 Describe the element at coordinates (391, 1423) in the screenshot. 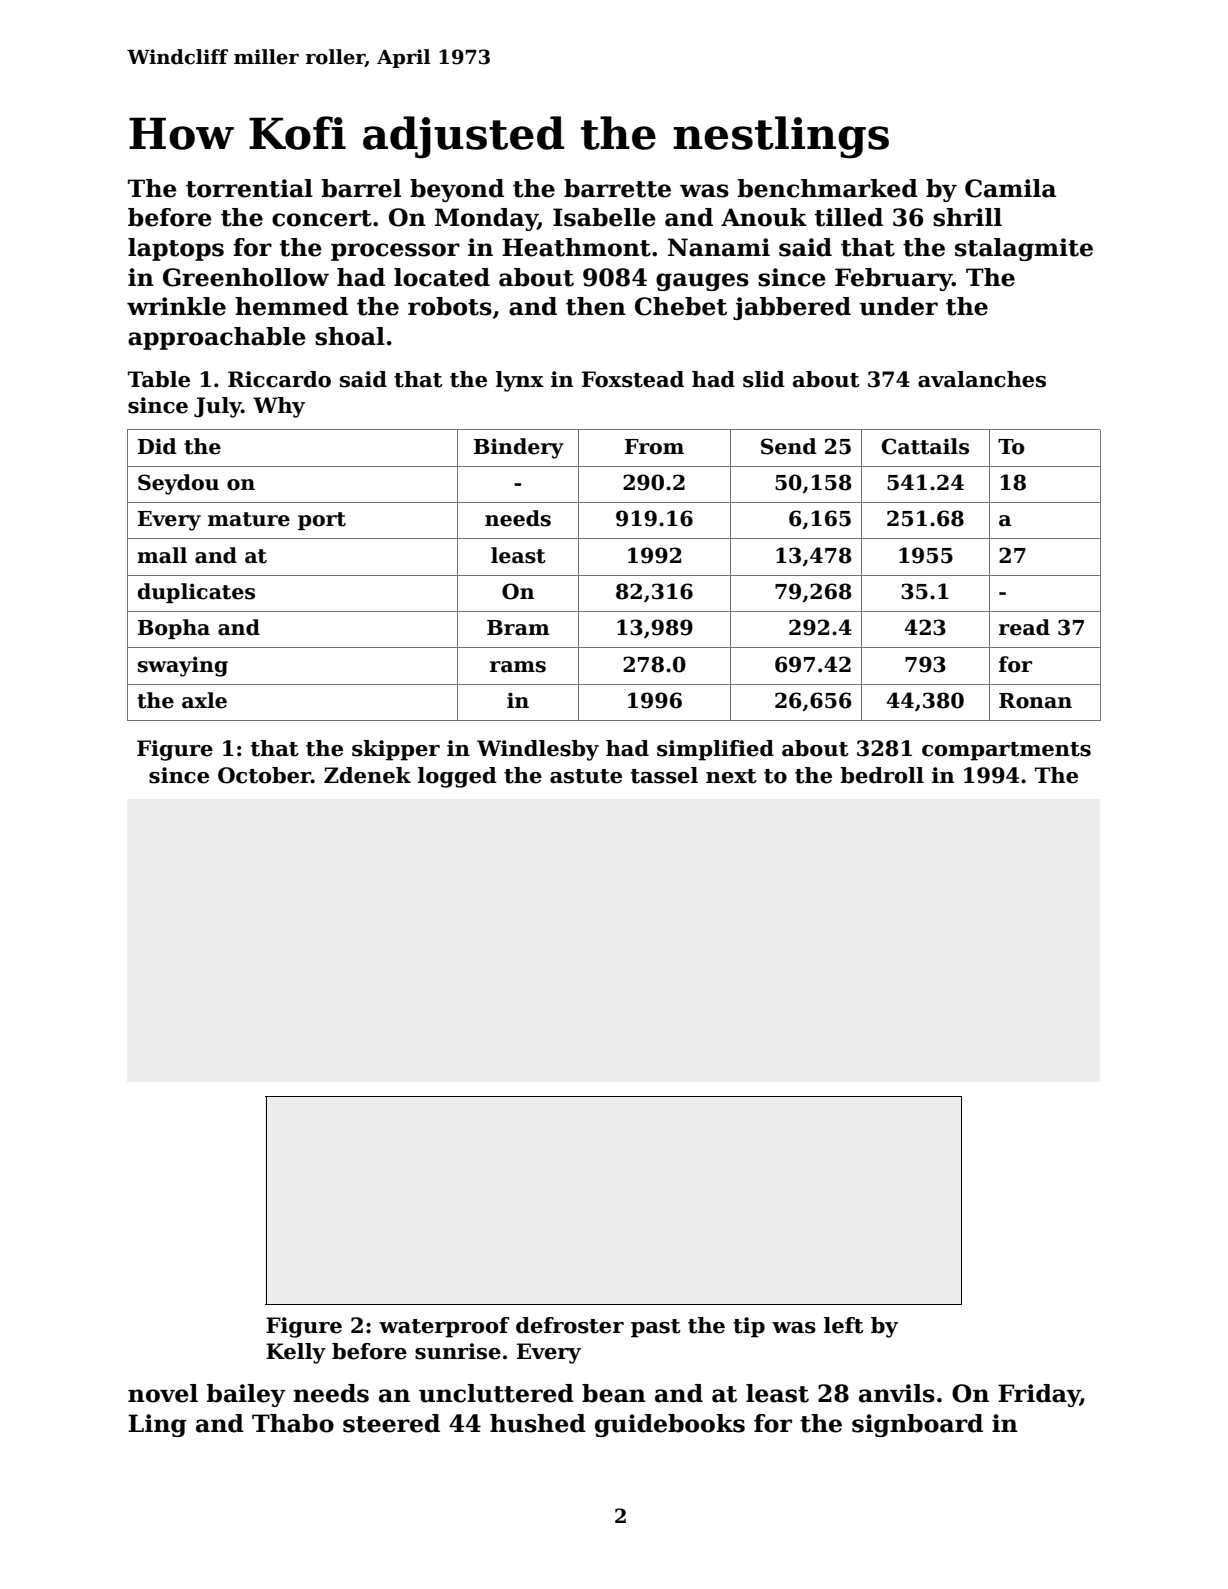

I see `steered` at that location.
